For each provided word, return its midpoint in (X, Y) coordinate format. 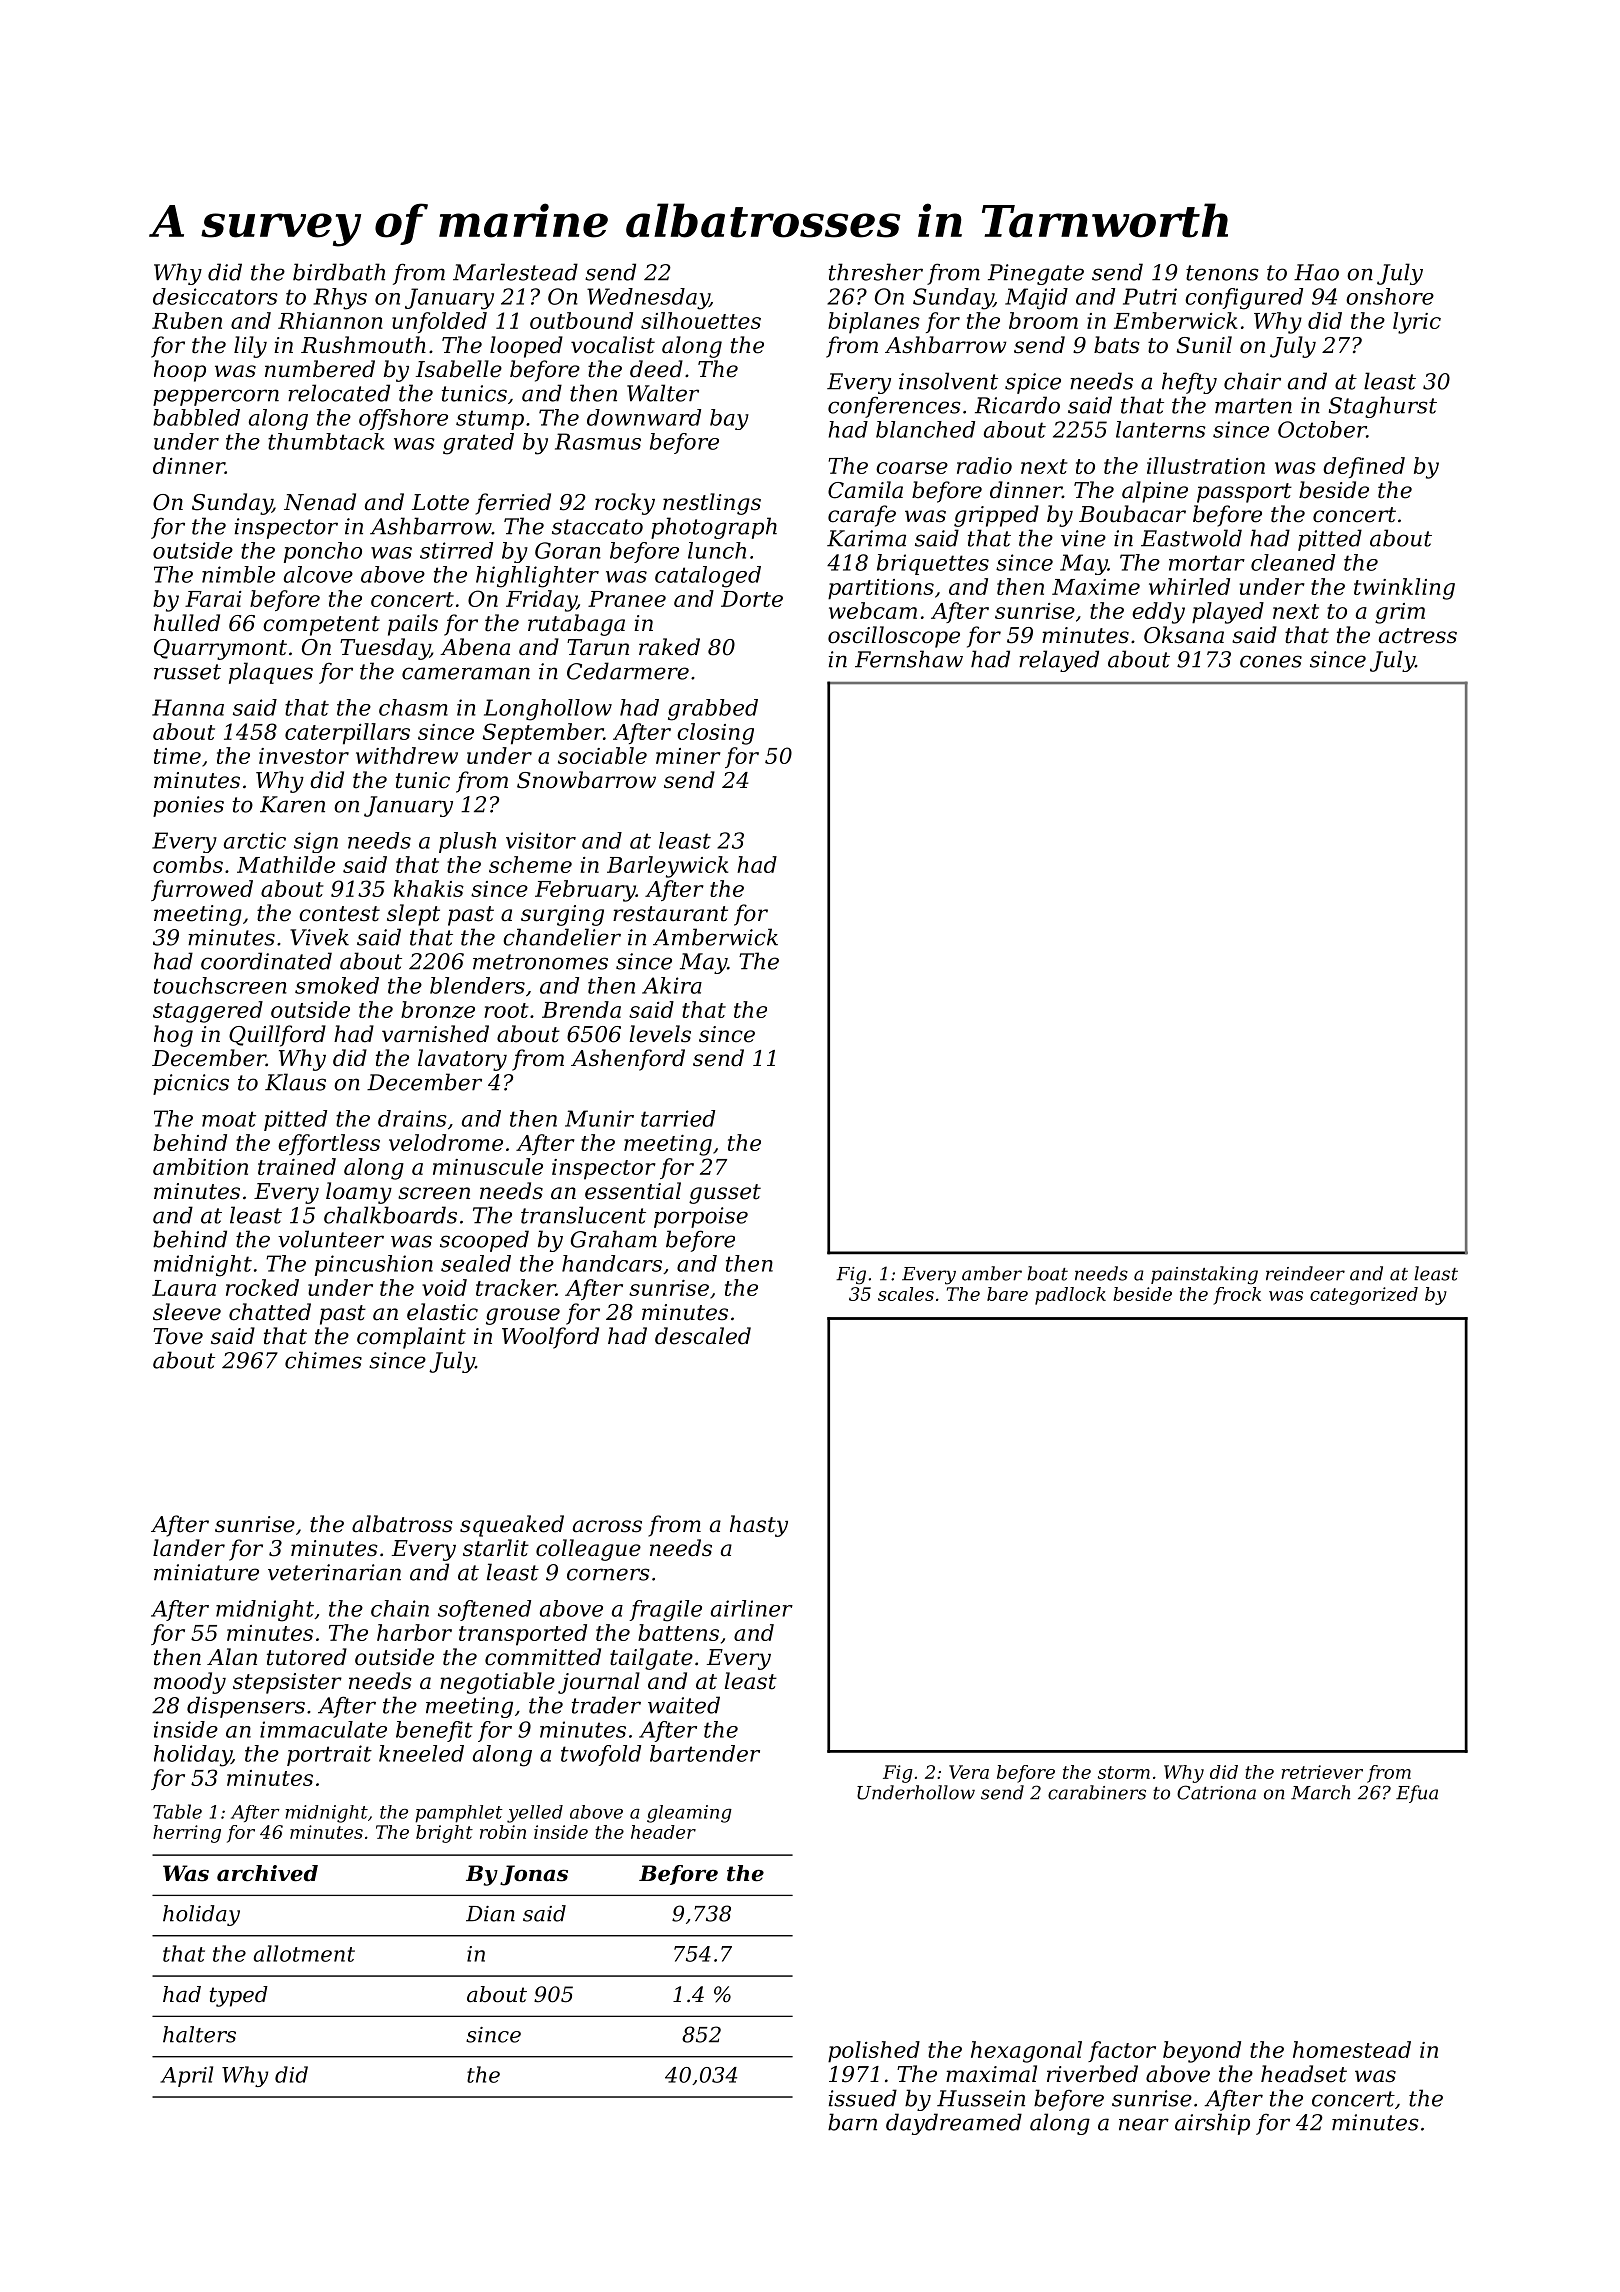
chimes (323, 1360)
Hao (1316, 272)
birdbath (339, 272)
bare (1007, 1294)
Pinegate (1036, 274)
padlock (1070, 1296)
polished (874, 2052)
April (186, 2076)
